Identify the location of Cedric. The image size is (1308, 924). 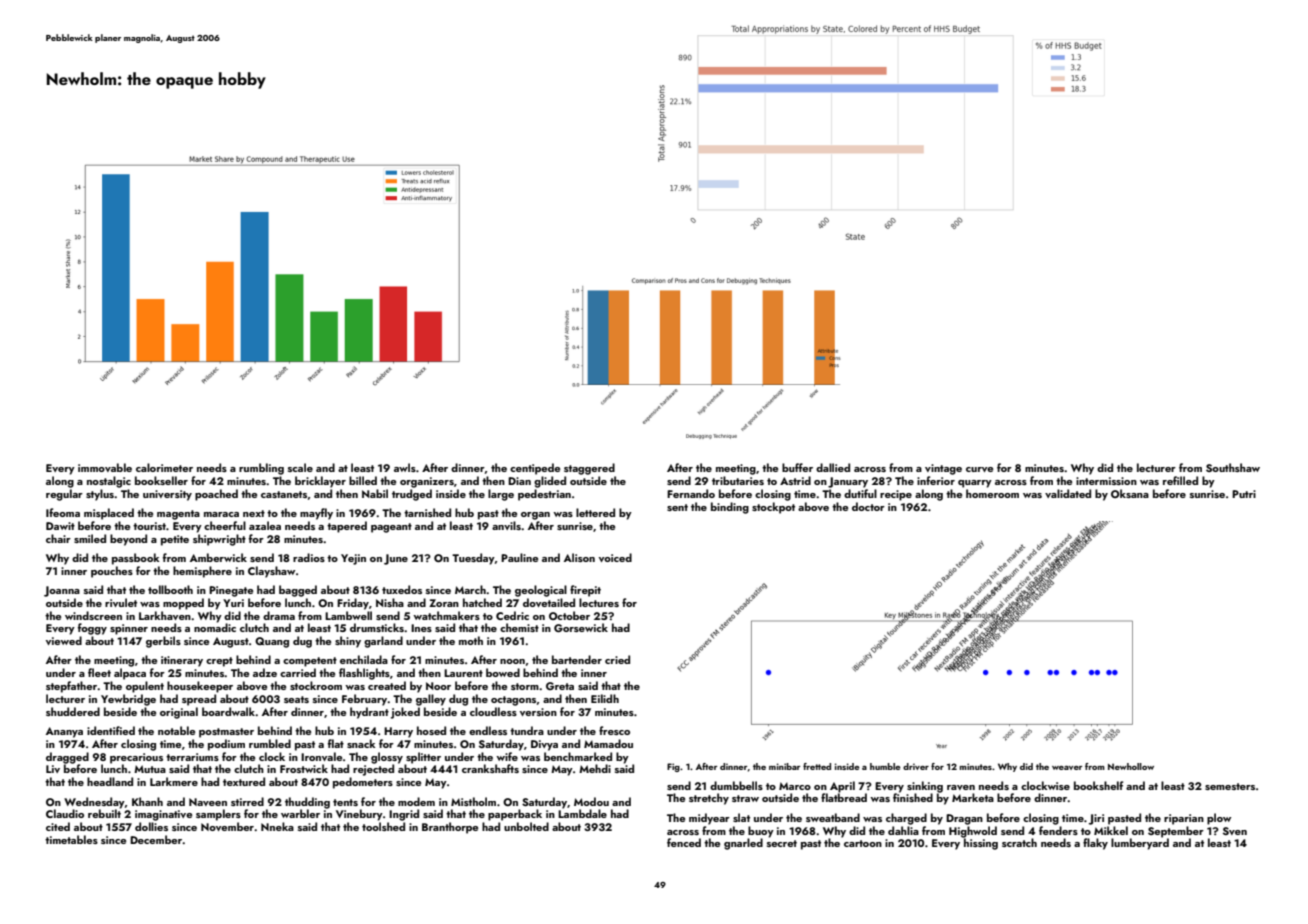
(512, 615).
